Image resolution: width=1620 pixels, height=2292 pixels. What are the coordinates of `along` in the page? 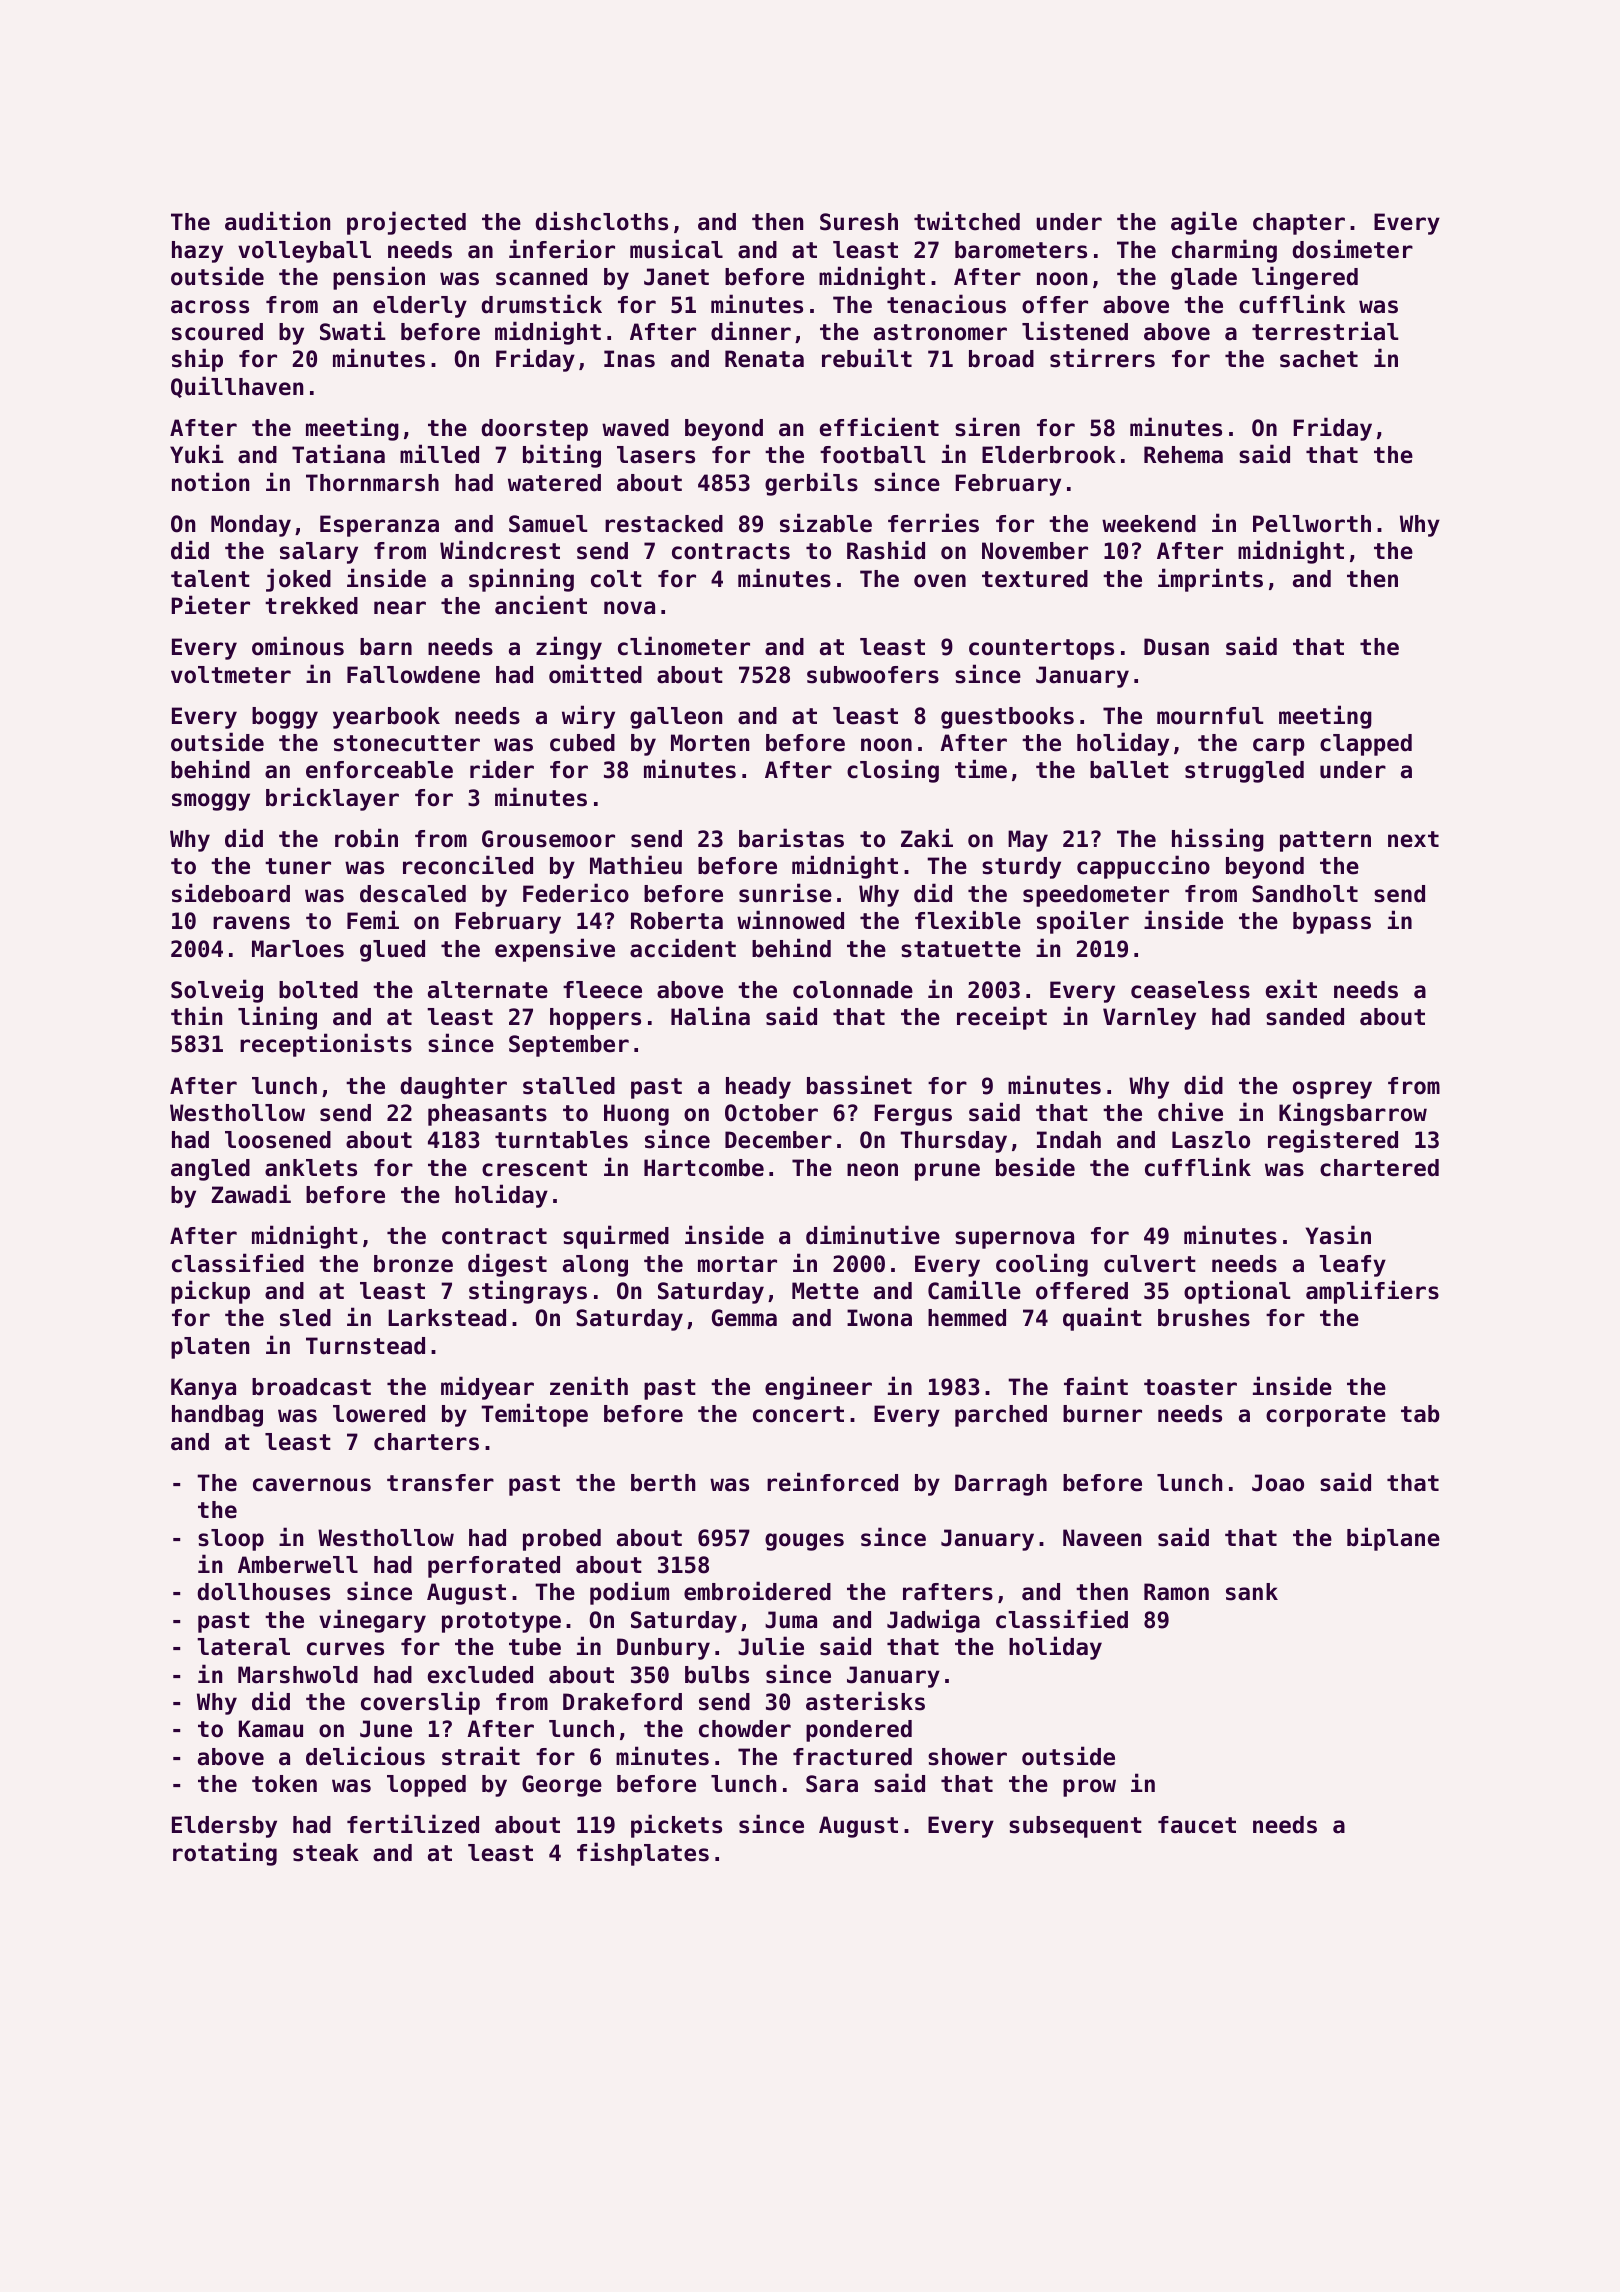 It's located at (595, 1266).
